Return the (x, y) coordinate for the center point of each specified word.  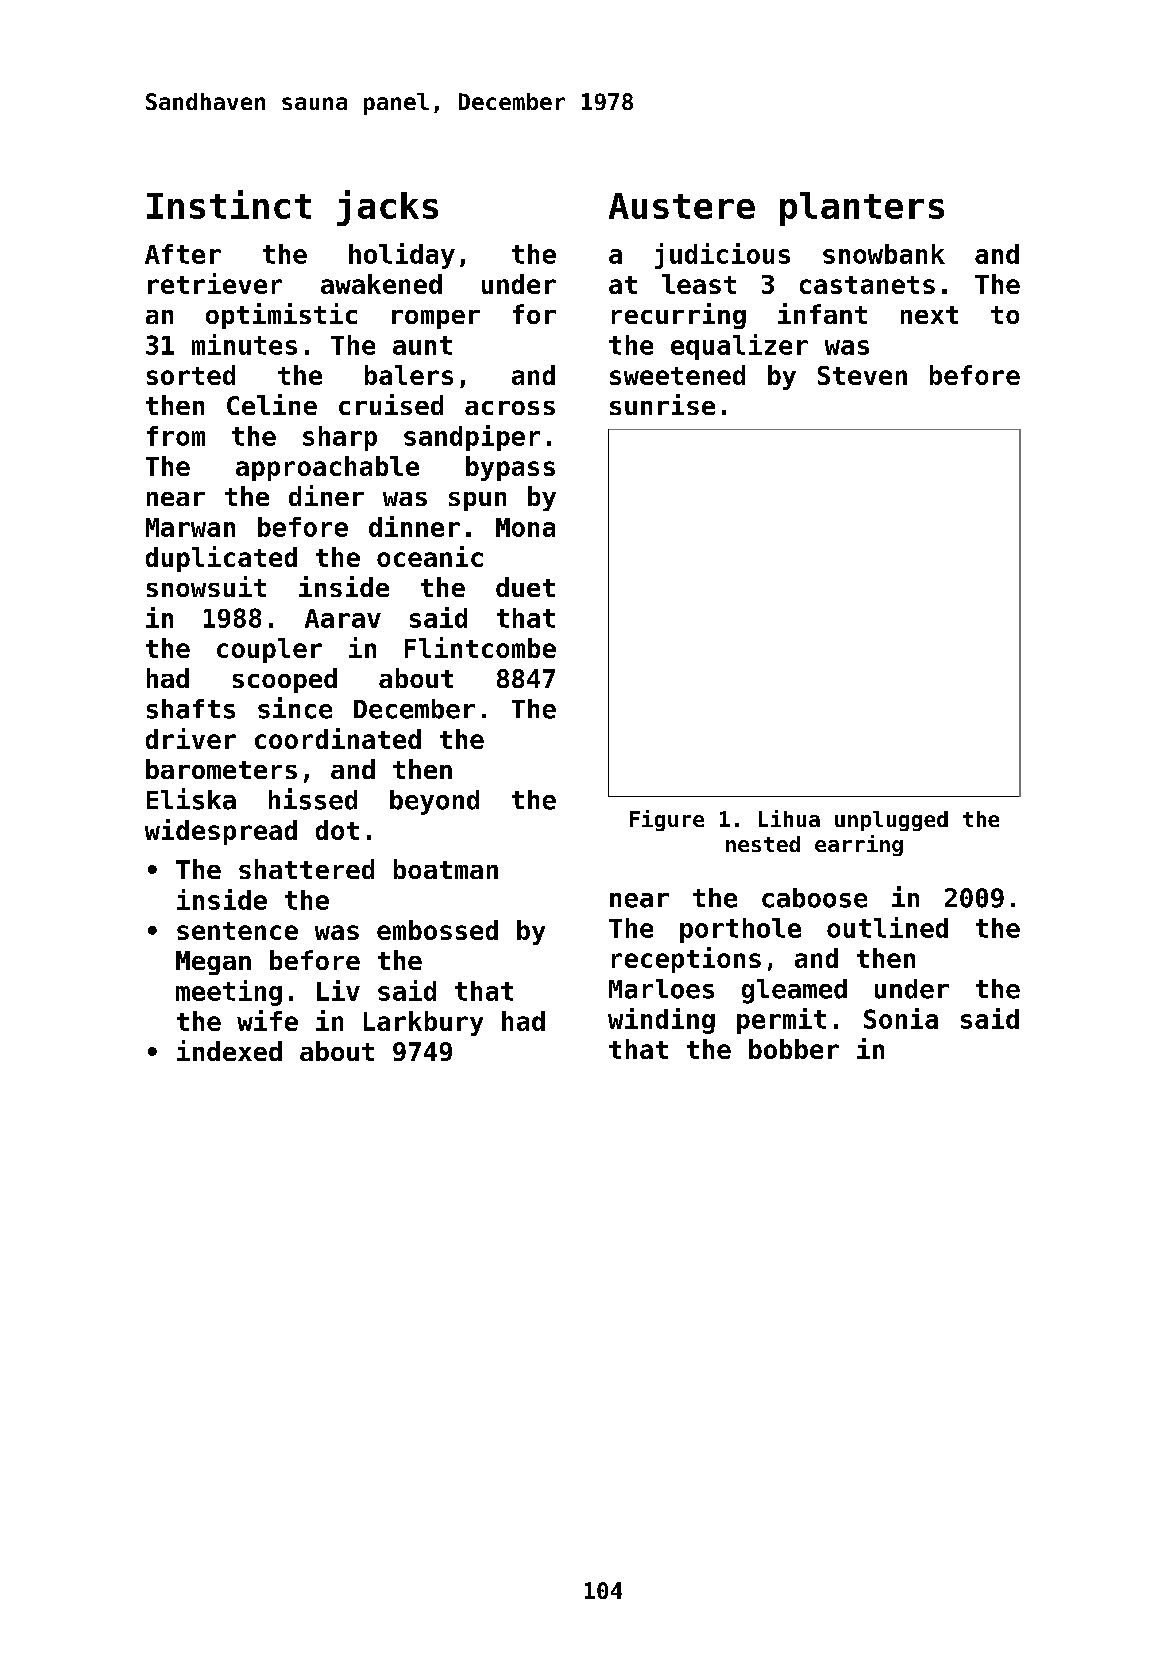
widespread (221, 832)
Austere (682, 206)
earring (859, 845)
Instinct (229, 204)
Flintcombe (480, 647)
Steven (862, 375)
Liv (338, 990)
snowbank (884, 254)
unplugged (891, 821)
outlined (887, 927)
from (176, 436)
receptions (686, 960)
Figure (667, 820)
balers (409, 375)
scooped (285, 680)
